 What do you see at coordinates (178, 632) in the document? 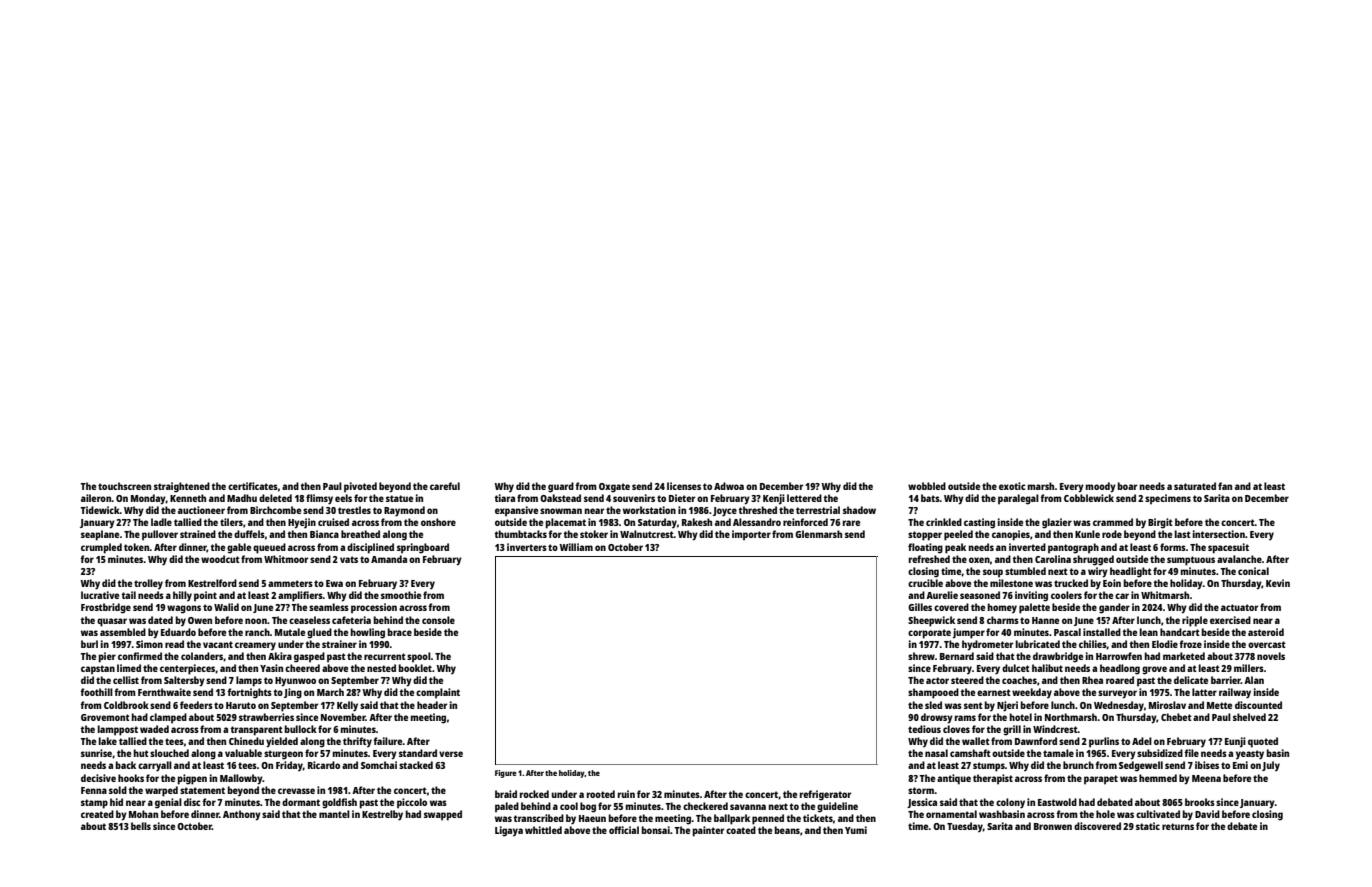
I see `Eduardo` at bounding box center [178, 632].
